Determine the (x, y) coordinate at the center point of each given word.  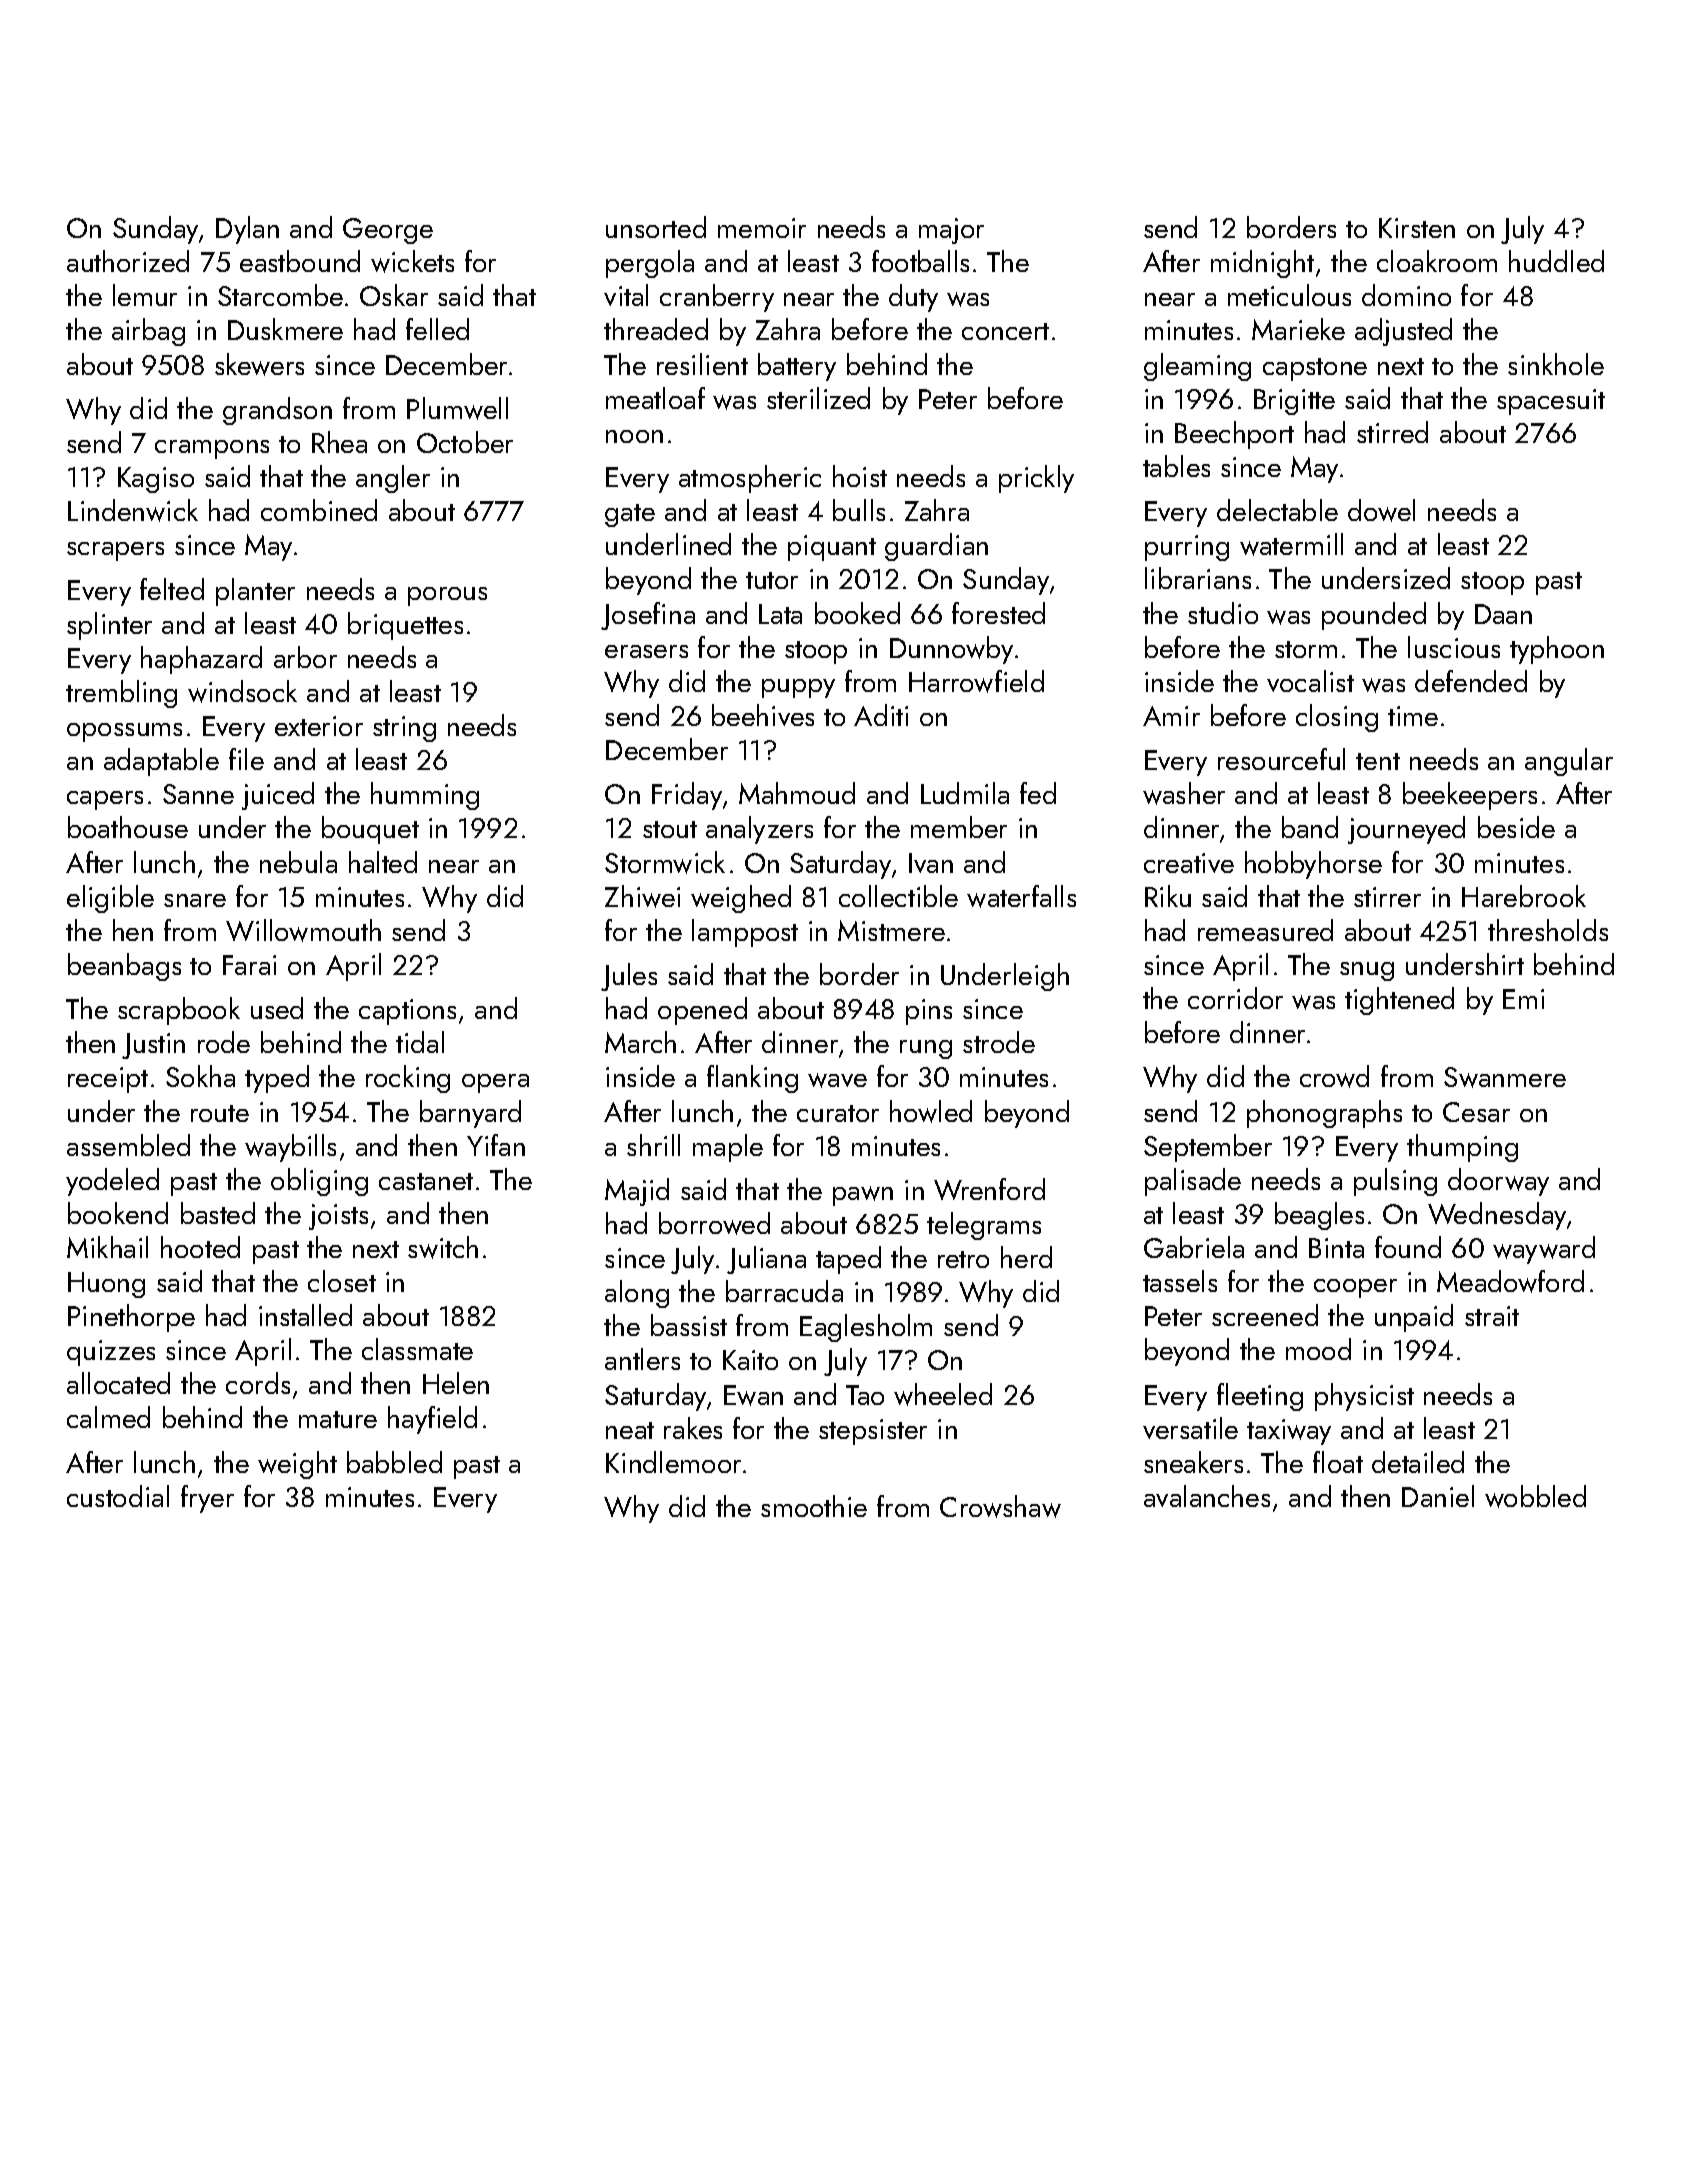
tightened (1399, 1001)
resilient (702, 364)
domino (1406, 295)
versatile (1190, 1428)
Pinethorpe (131, 1318)
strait (1492, 1316)
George (388, 231)
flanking (752, 1079)
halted (383, 862)
